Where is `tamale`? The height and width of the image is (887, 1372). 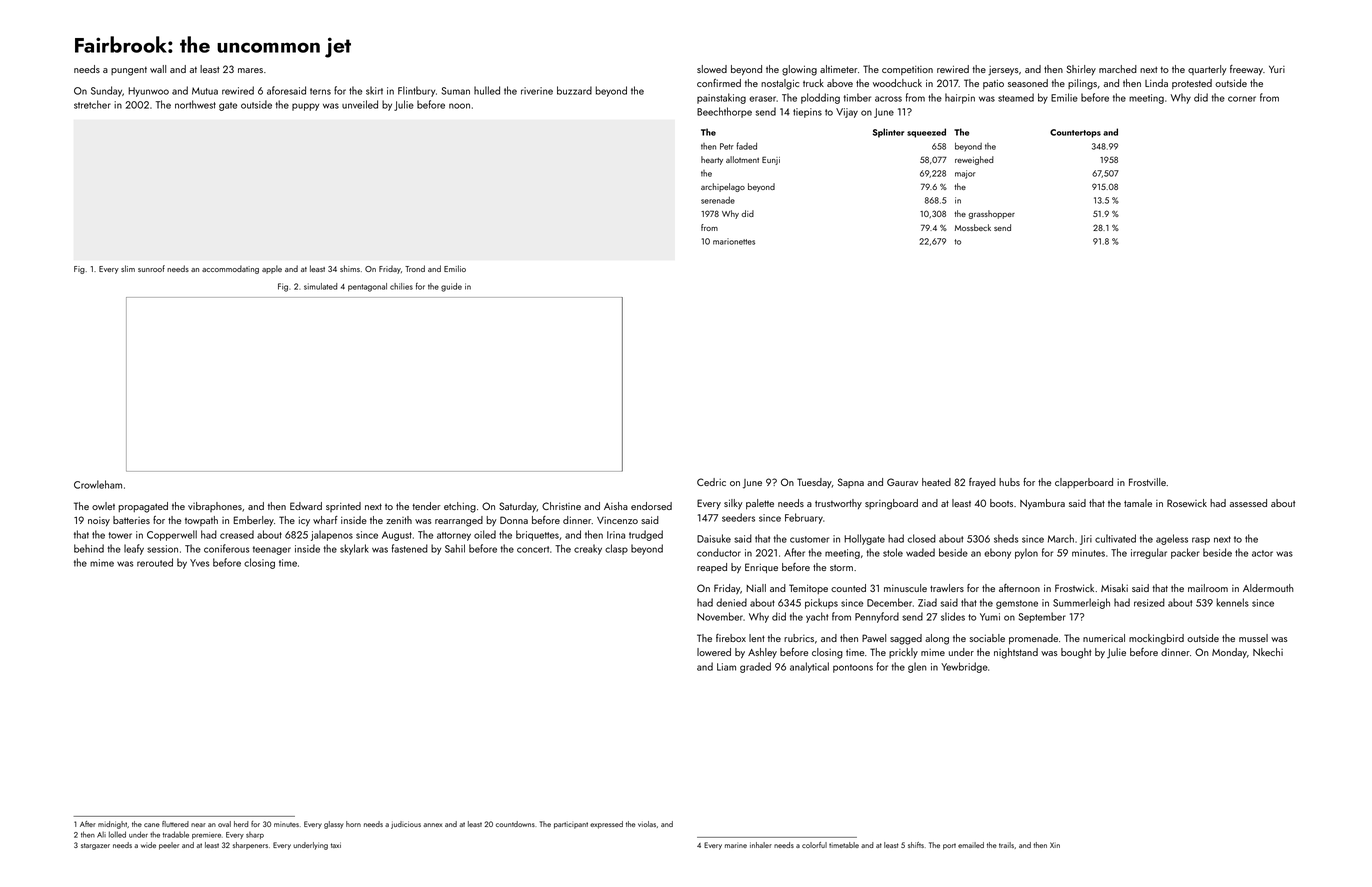
tamale is located at coordinates (1138, 503).
